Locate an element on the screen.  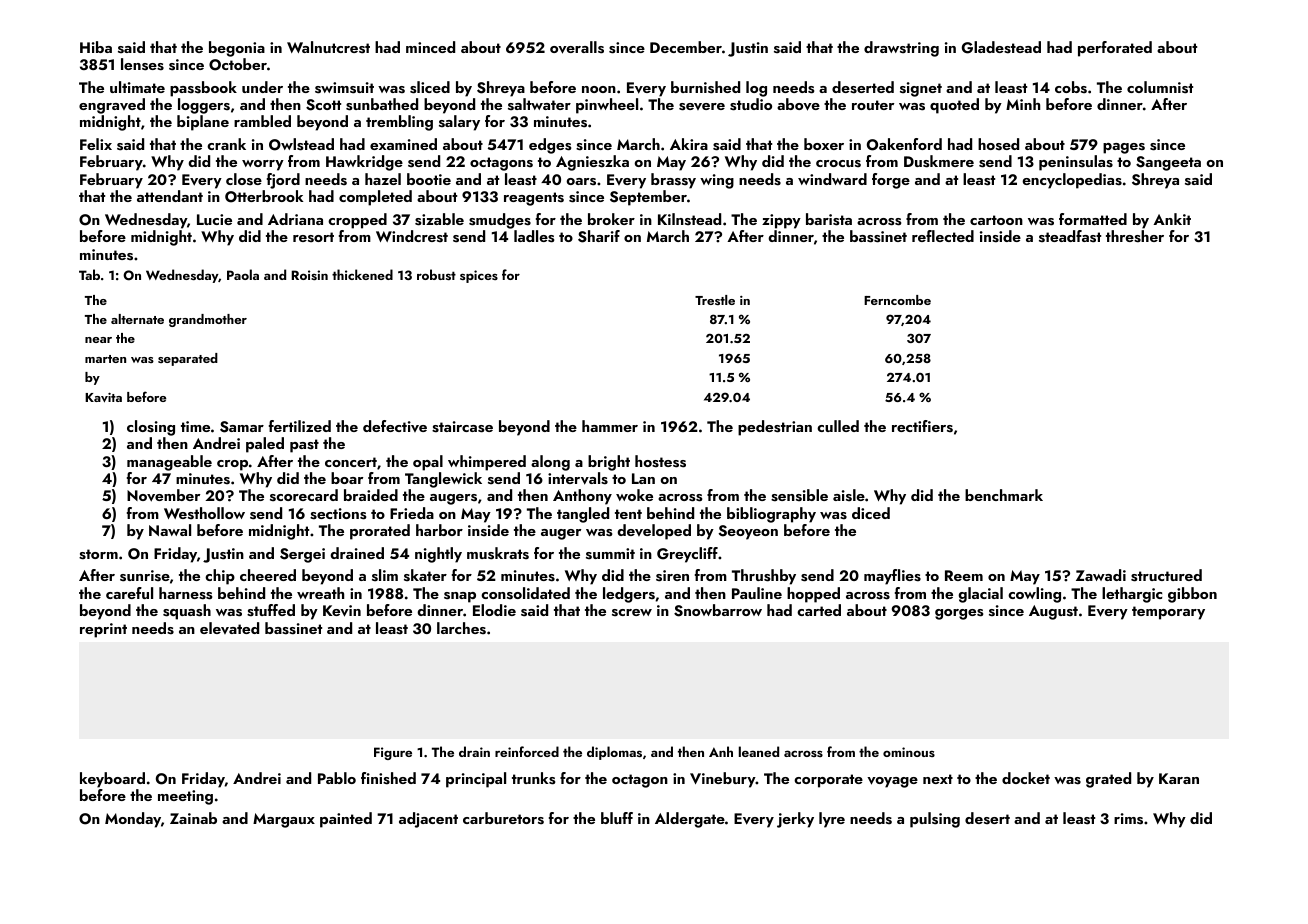
Trestle is located at coordinates (715, 300).
